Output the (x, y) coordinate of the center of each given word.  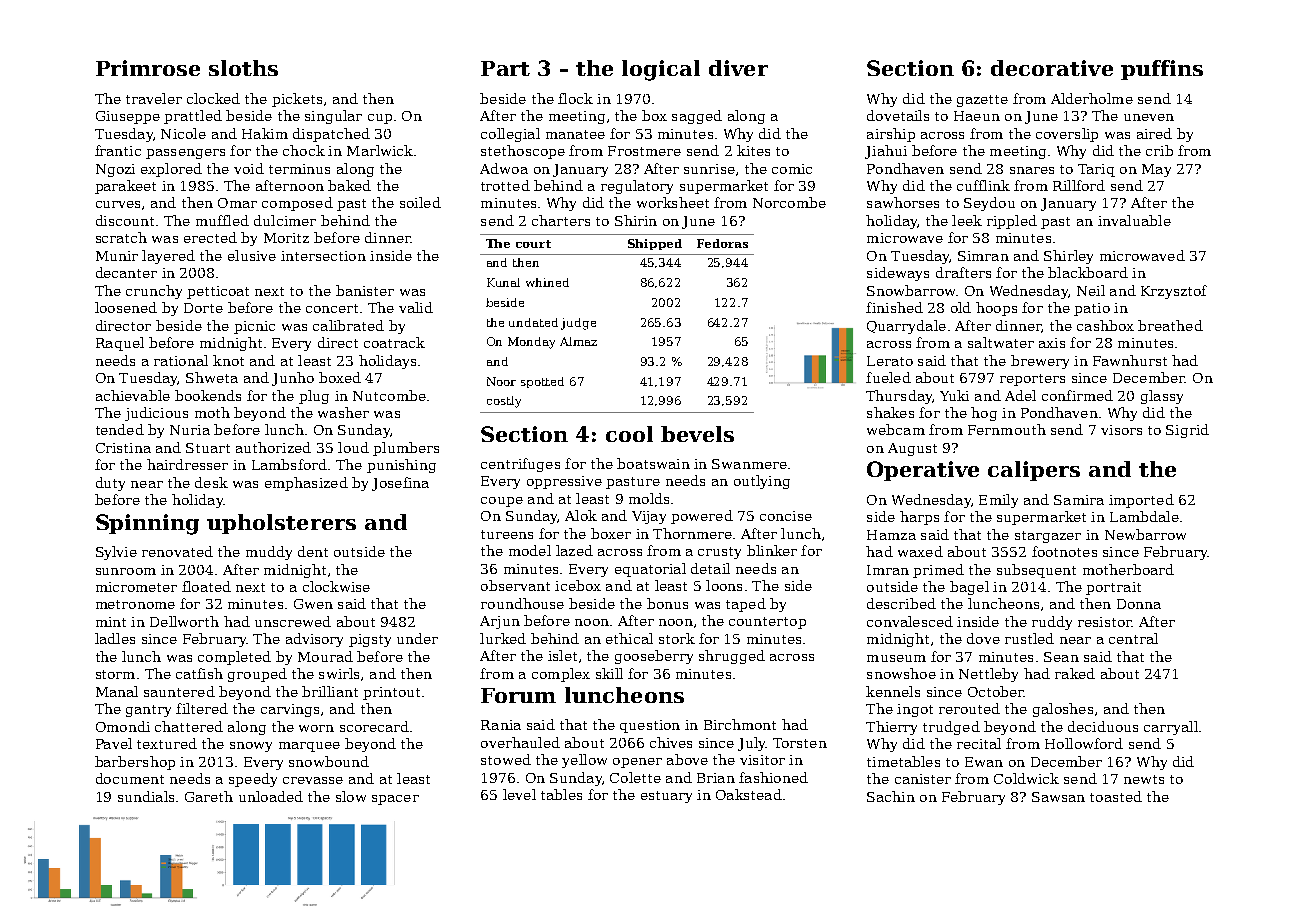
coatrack (394, 342)
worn (316, 728)
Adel (1020, 395)
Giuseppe (128, 117)
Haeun (977, 116)
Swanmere (749, 464)
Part (505, 68)
